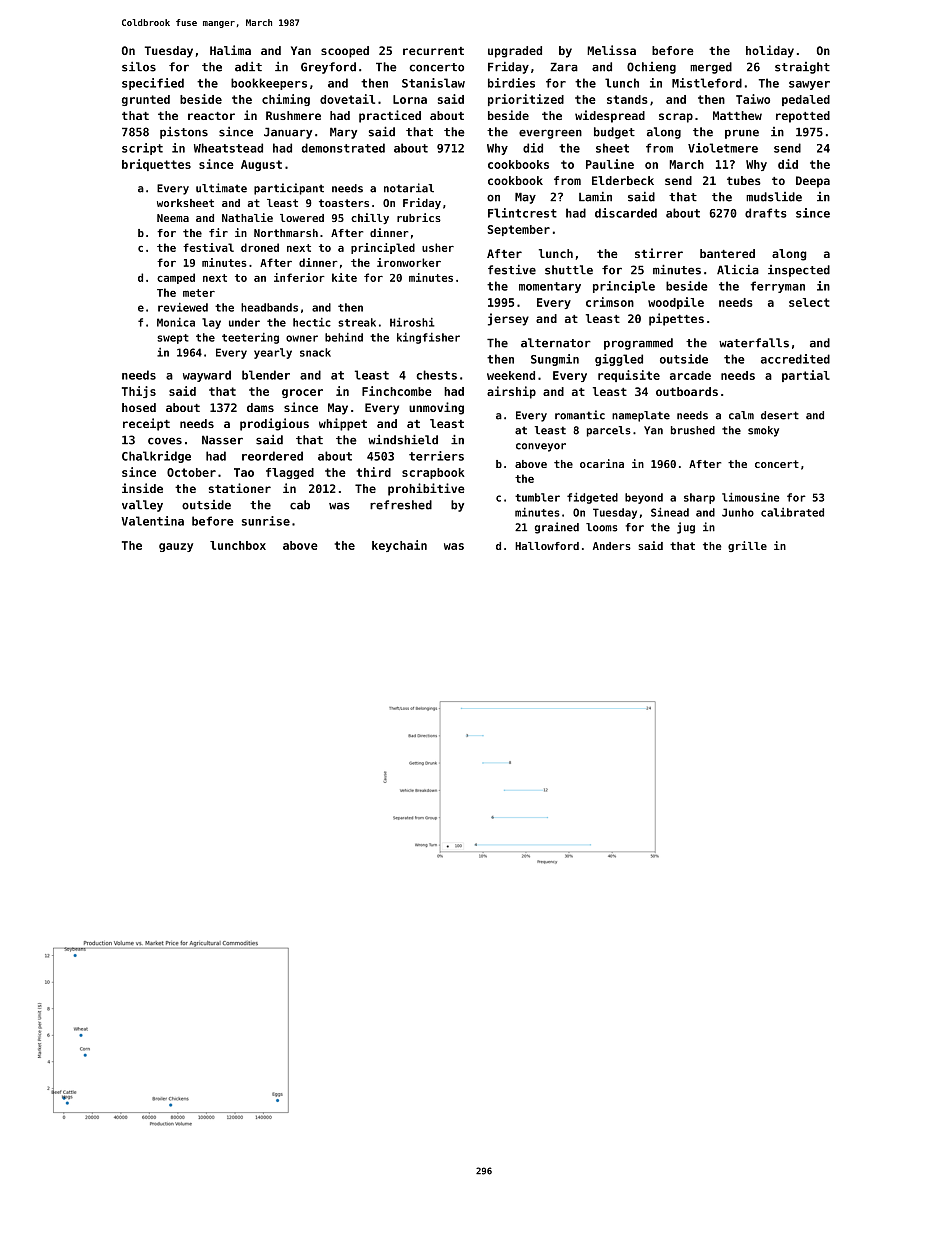 The width and height of the page is (952, 1233). I want to click on tubes, so click(744, 180).
